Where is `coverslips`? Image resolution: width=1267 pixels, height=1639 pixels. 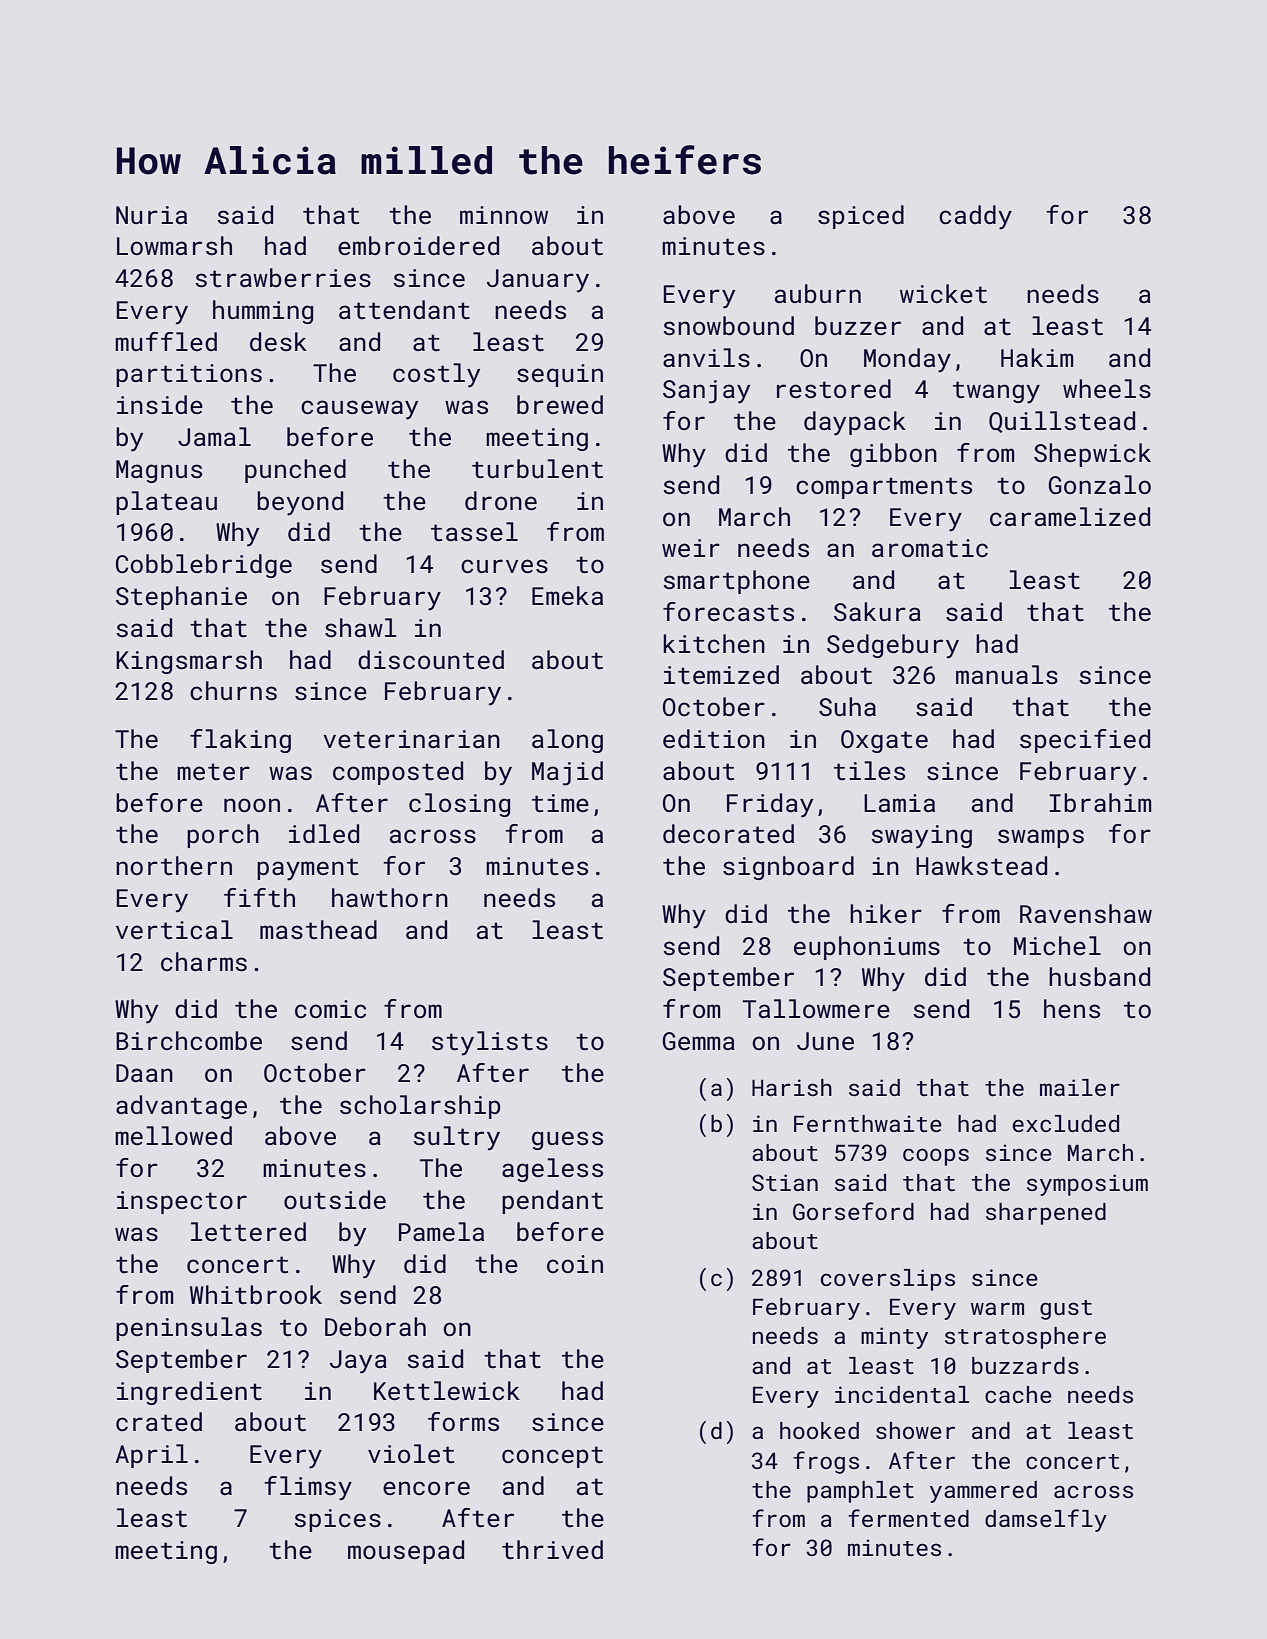
coverslips is located at coordinates (888, 1280).
